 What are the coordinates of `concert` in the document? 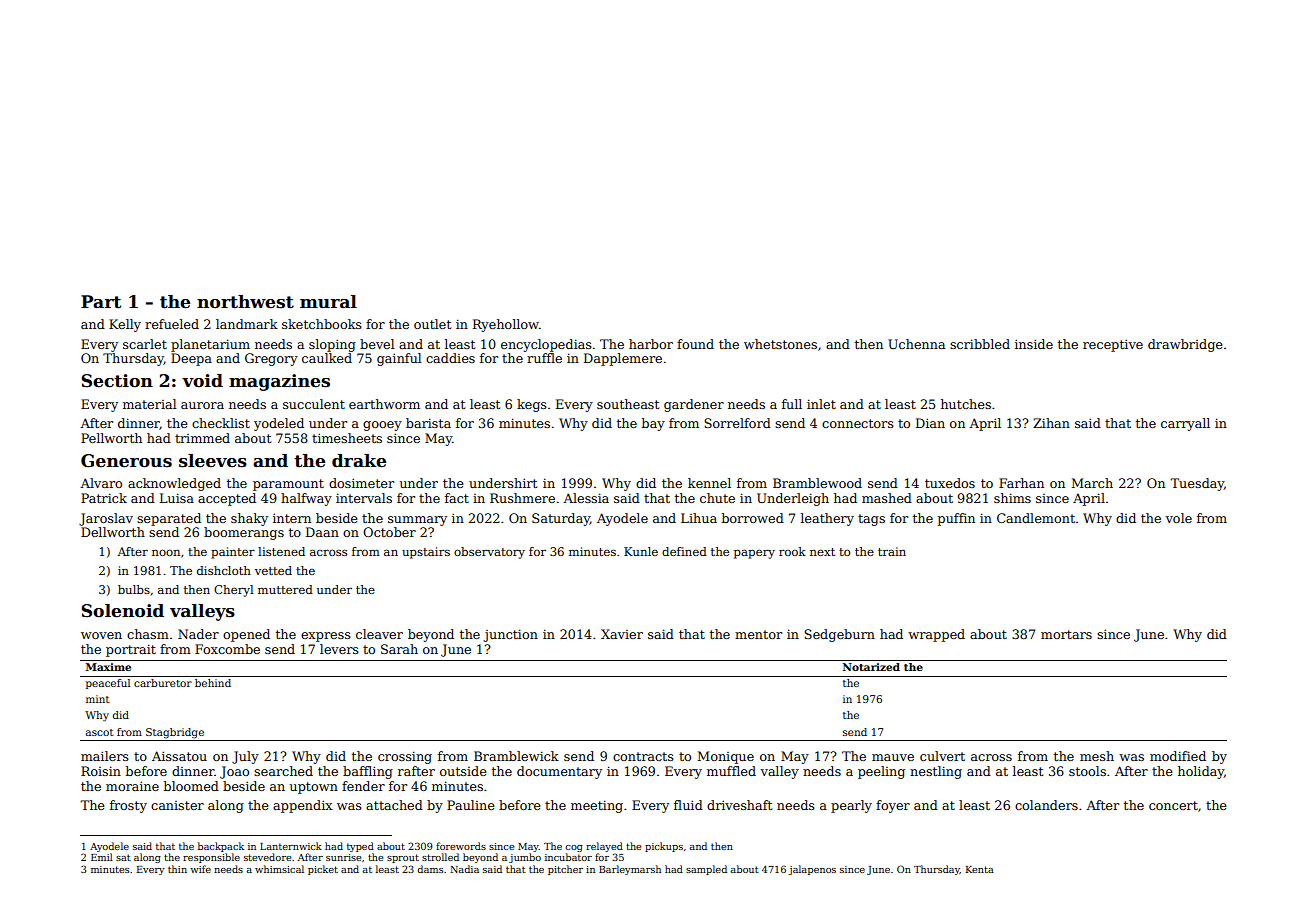 It's located at (1173, 805).
